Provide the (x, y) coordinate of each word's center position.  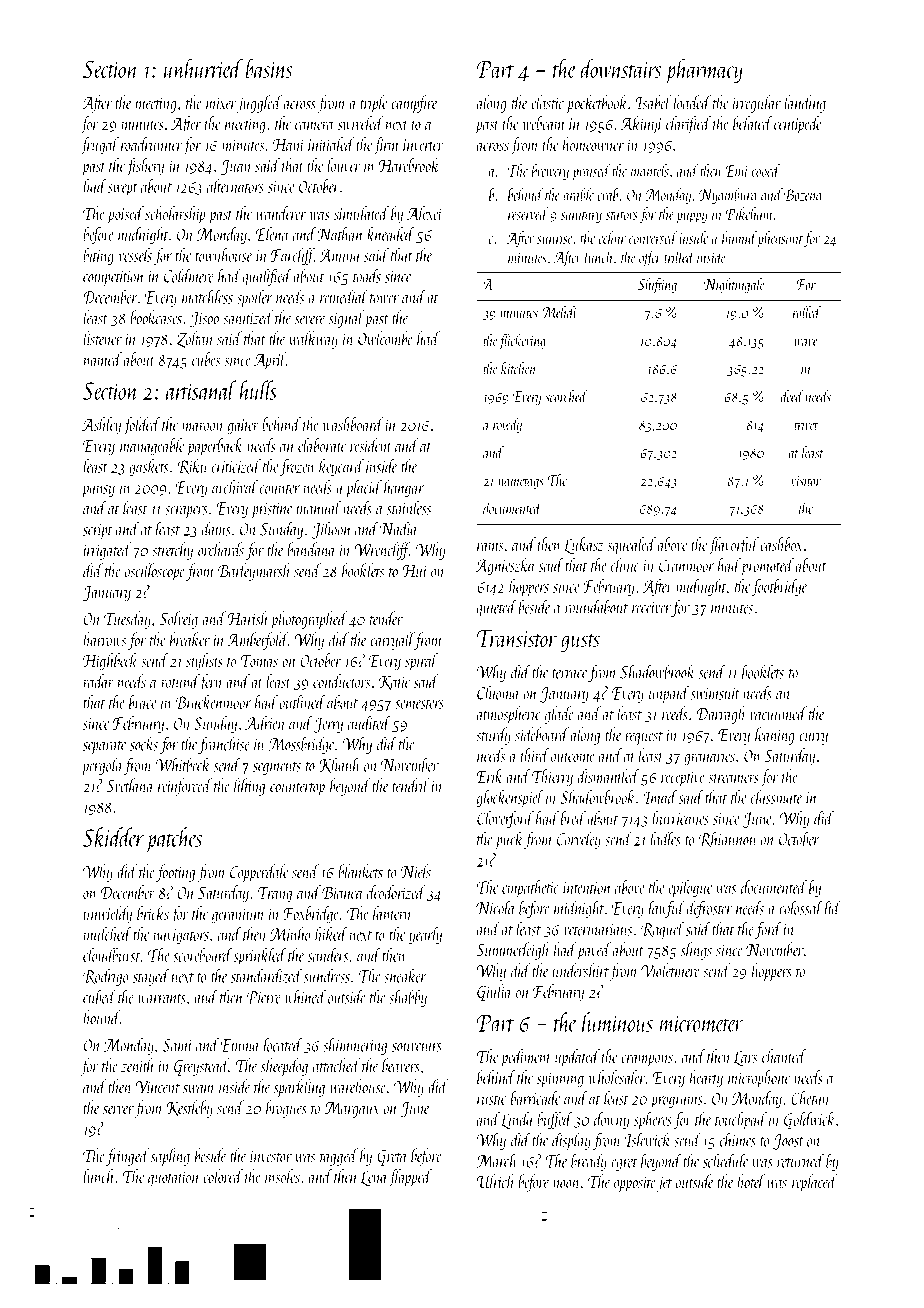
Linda (517, 1120)
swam (198, 1089)
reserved (528, 213)
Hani (288, 145)
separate (104, 748)
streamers (733, 778)
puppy (692, 218)
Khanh (340, 765)
